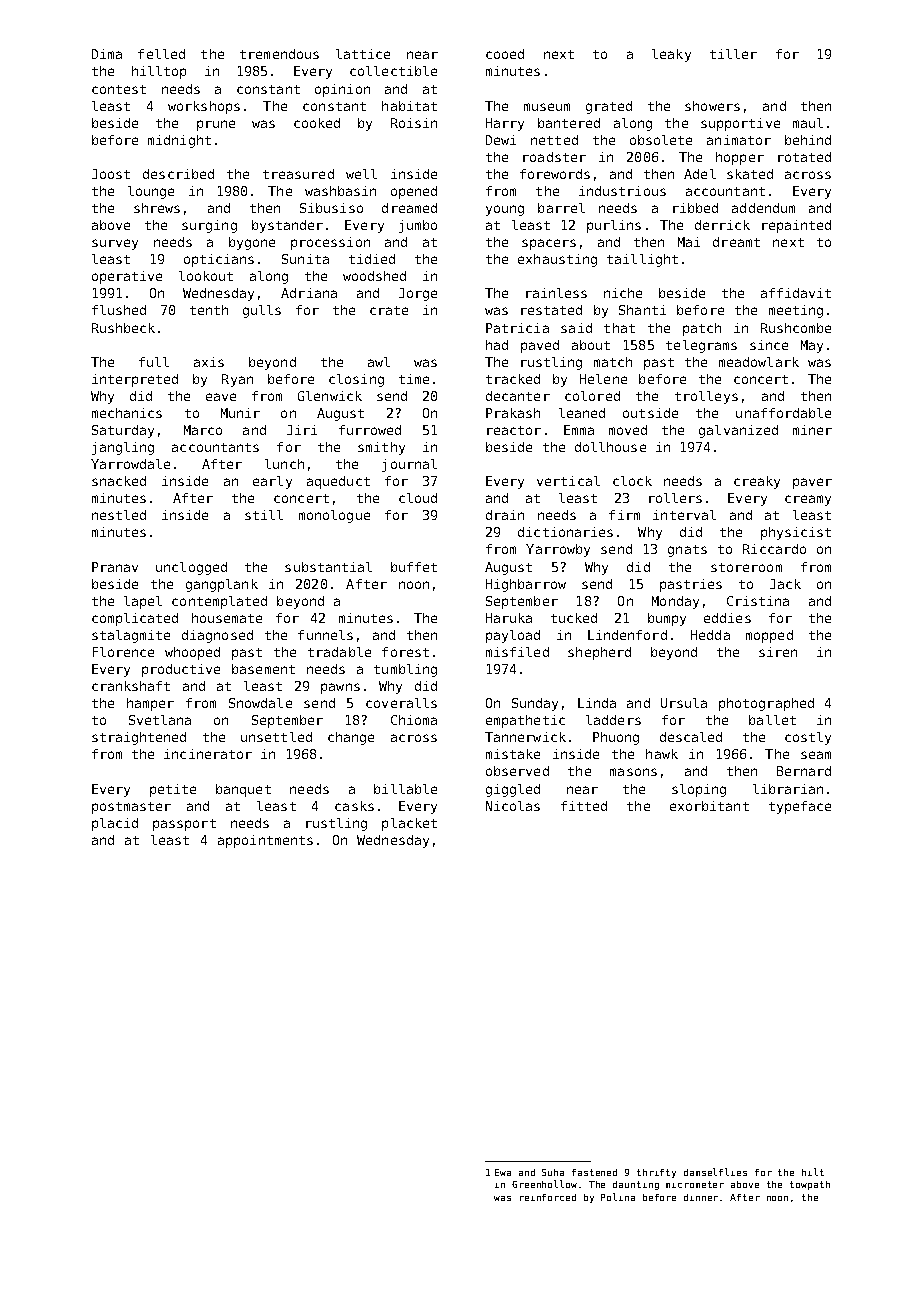 The width and height of the screenshot is (924, 1314). What do you see at coordinates (107, 54) in the screenshot?
I see `Dima` at bounding box center [107, 54].
